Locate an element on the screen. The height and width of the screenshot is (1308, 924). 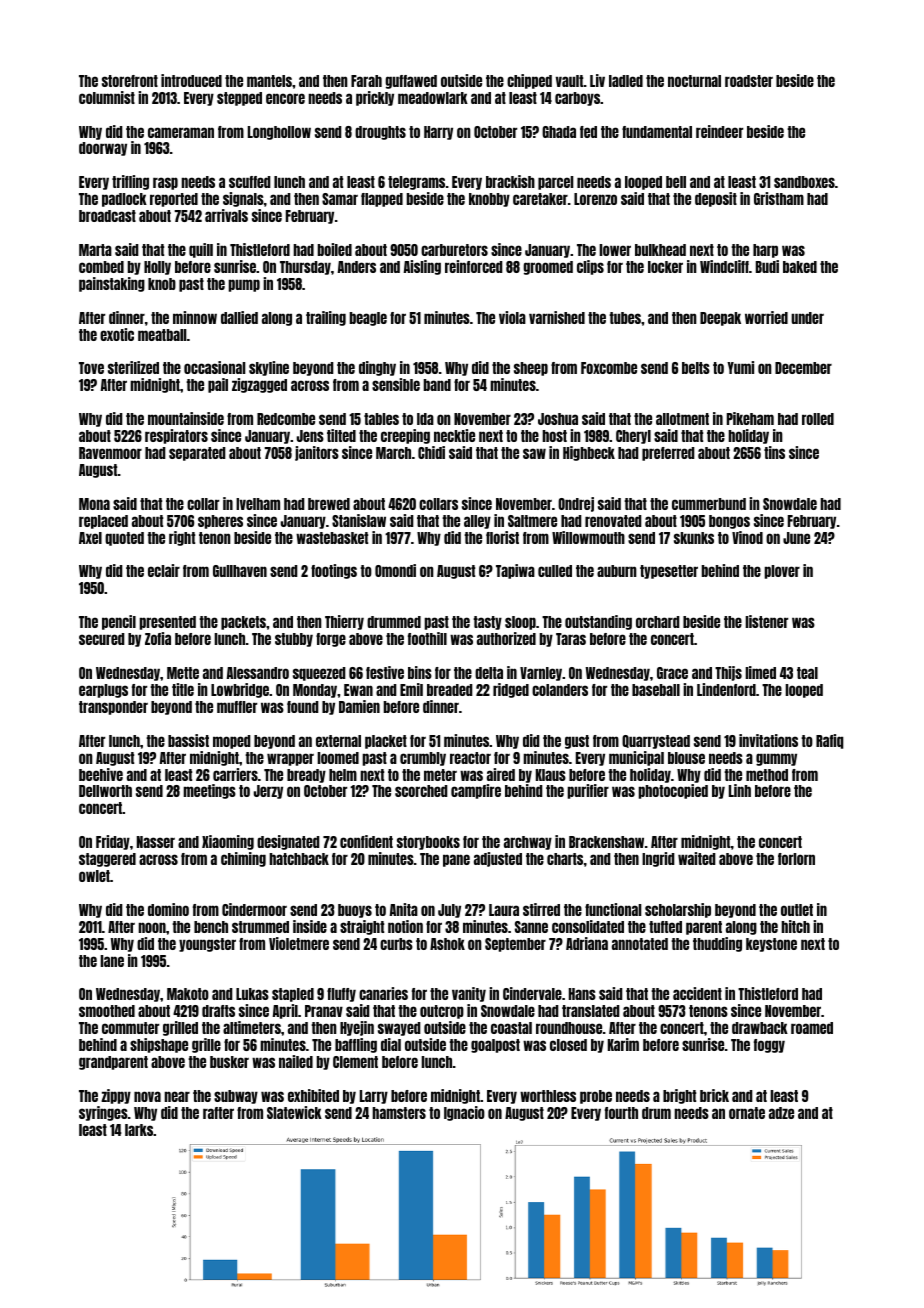
Ignacio is located at coordinates (464, 1113).
